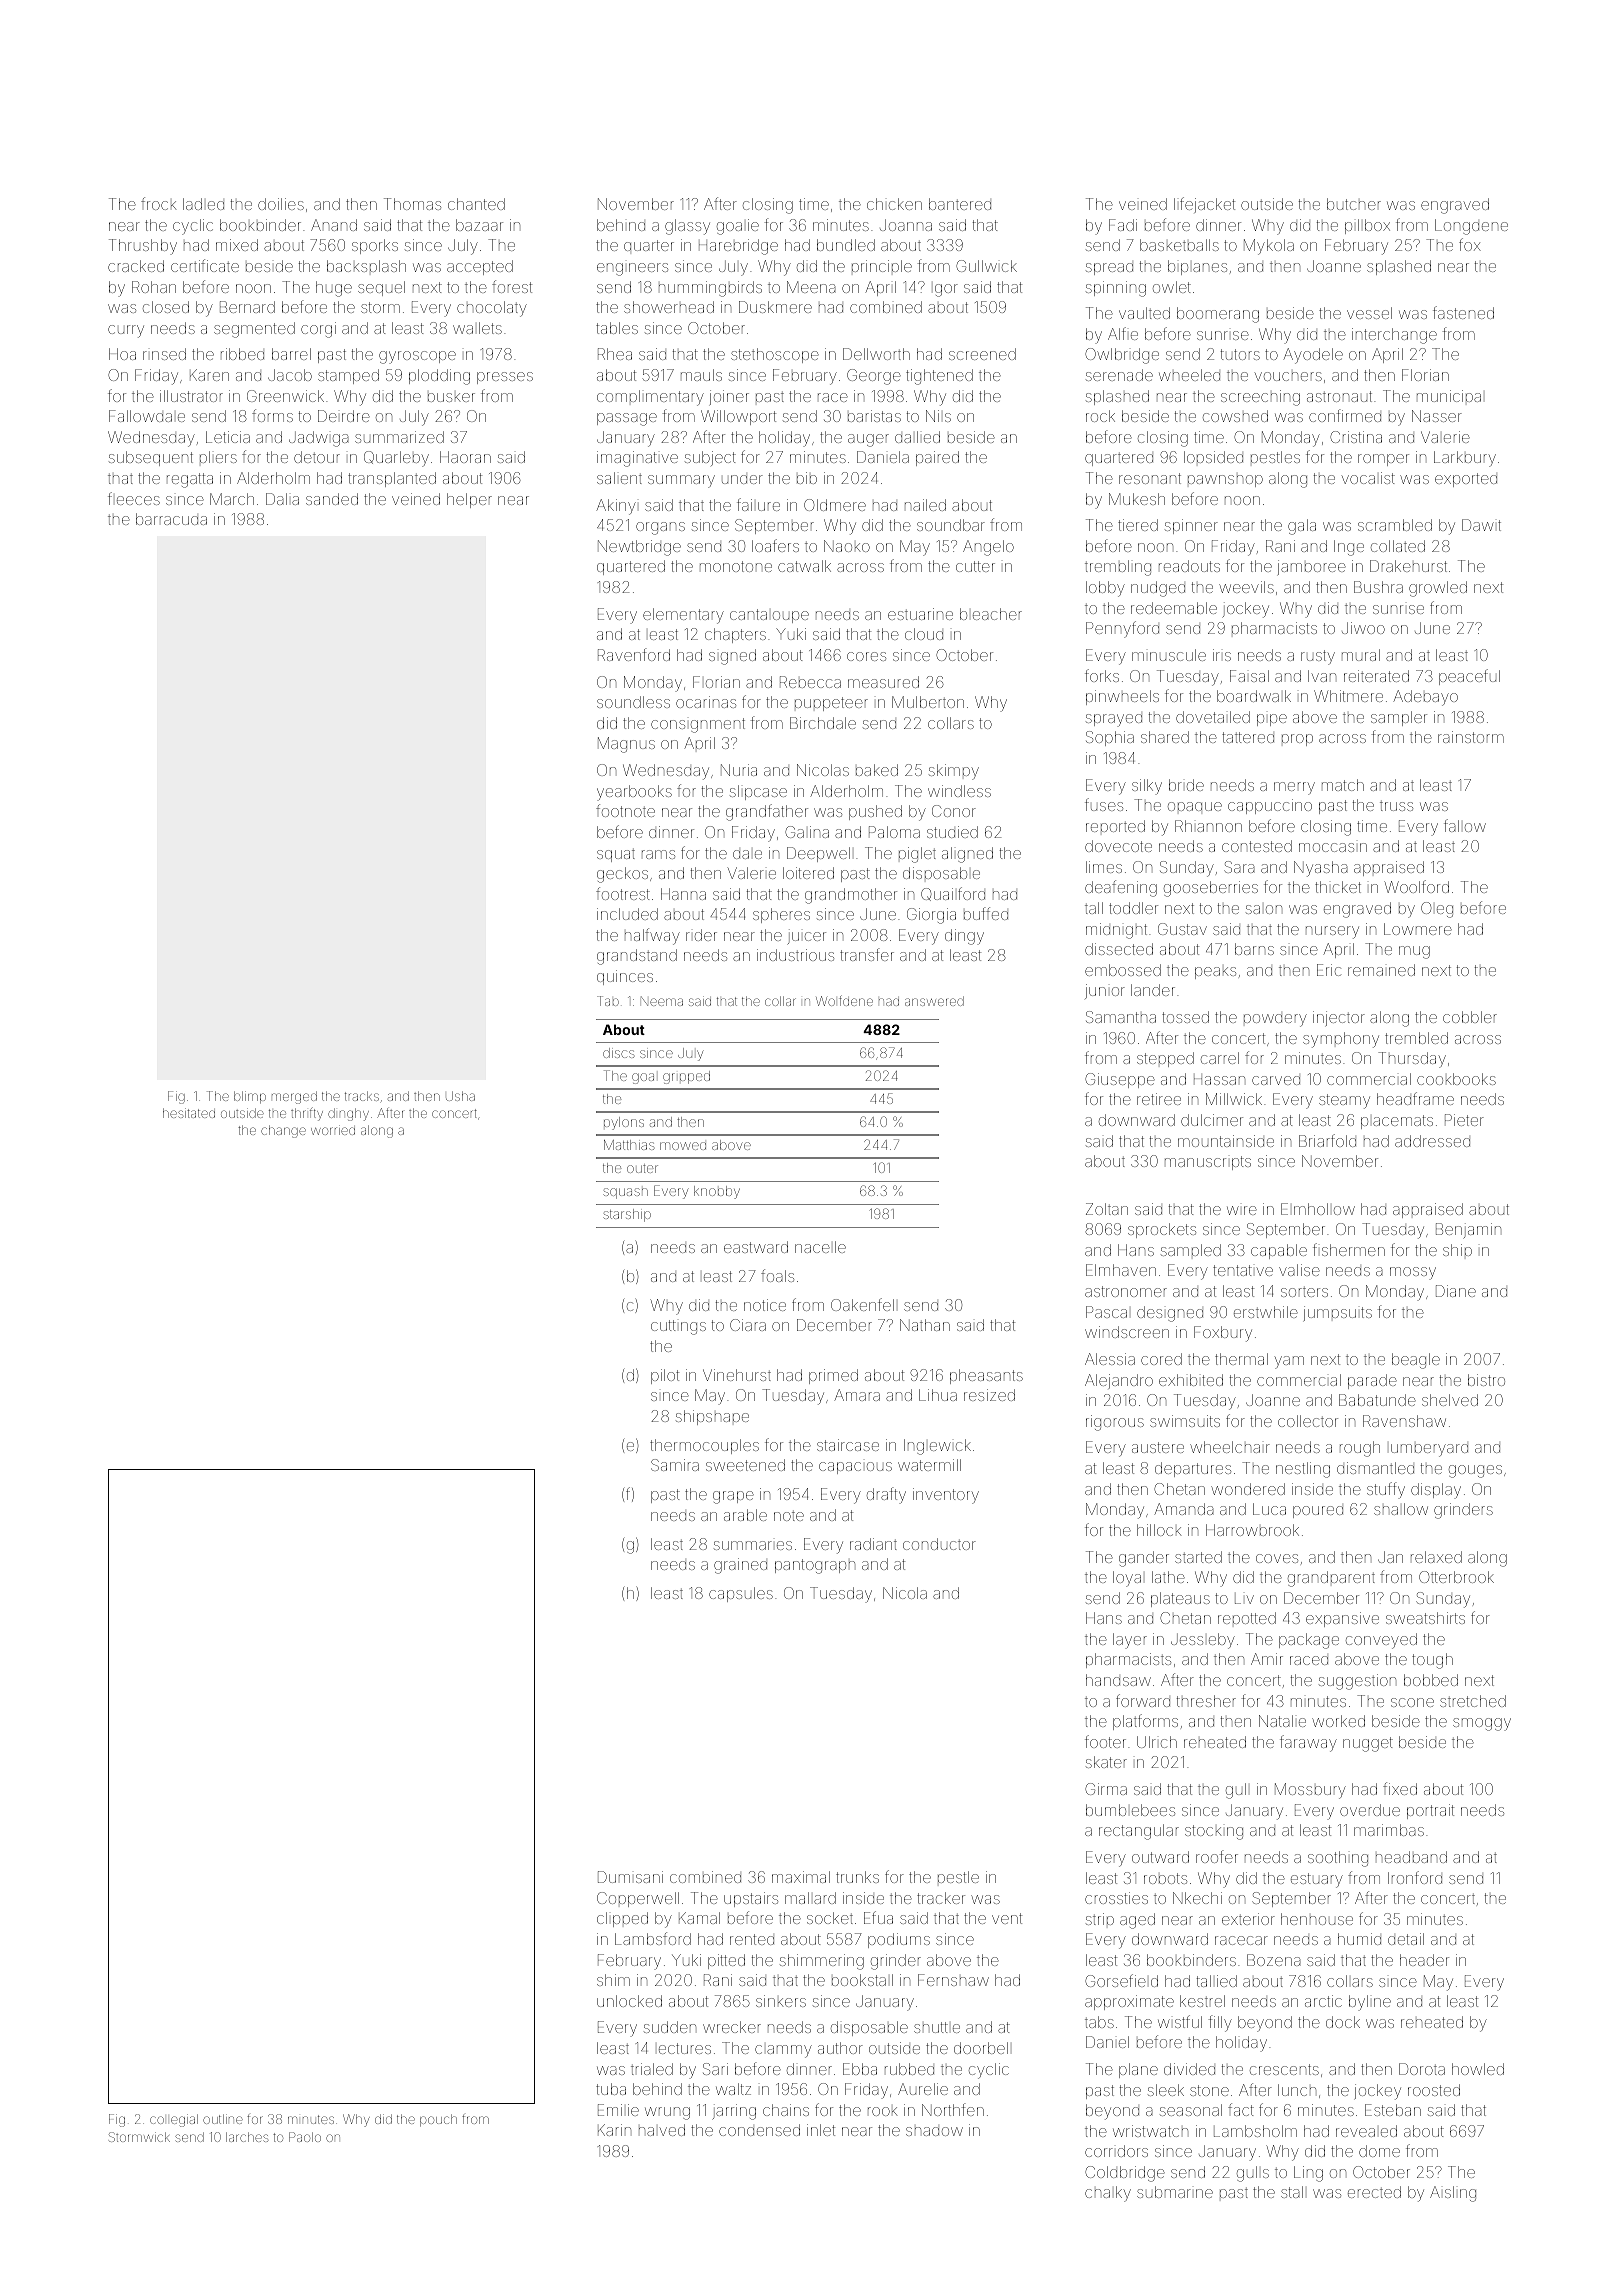 This screenshot has width=1620, height=2292. I want to click on Sara, so click(1239, 867).
